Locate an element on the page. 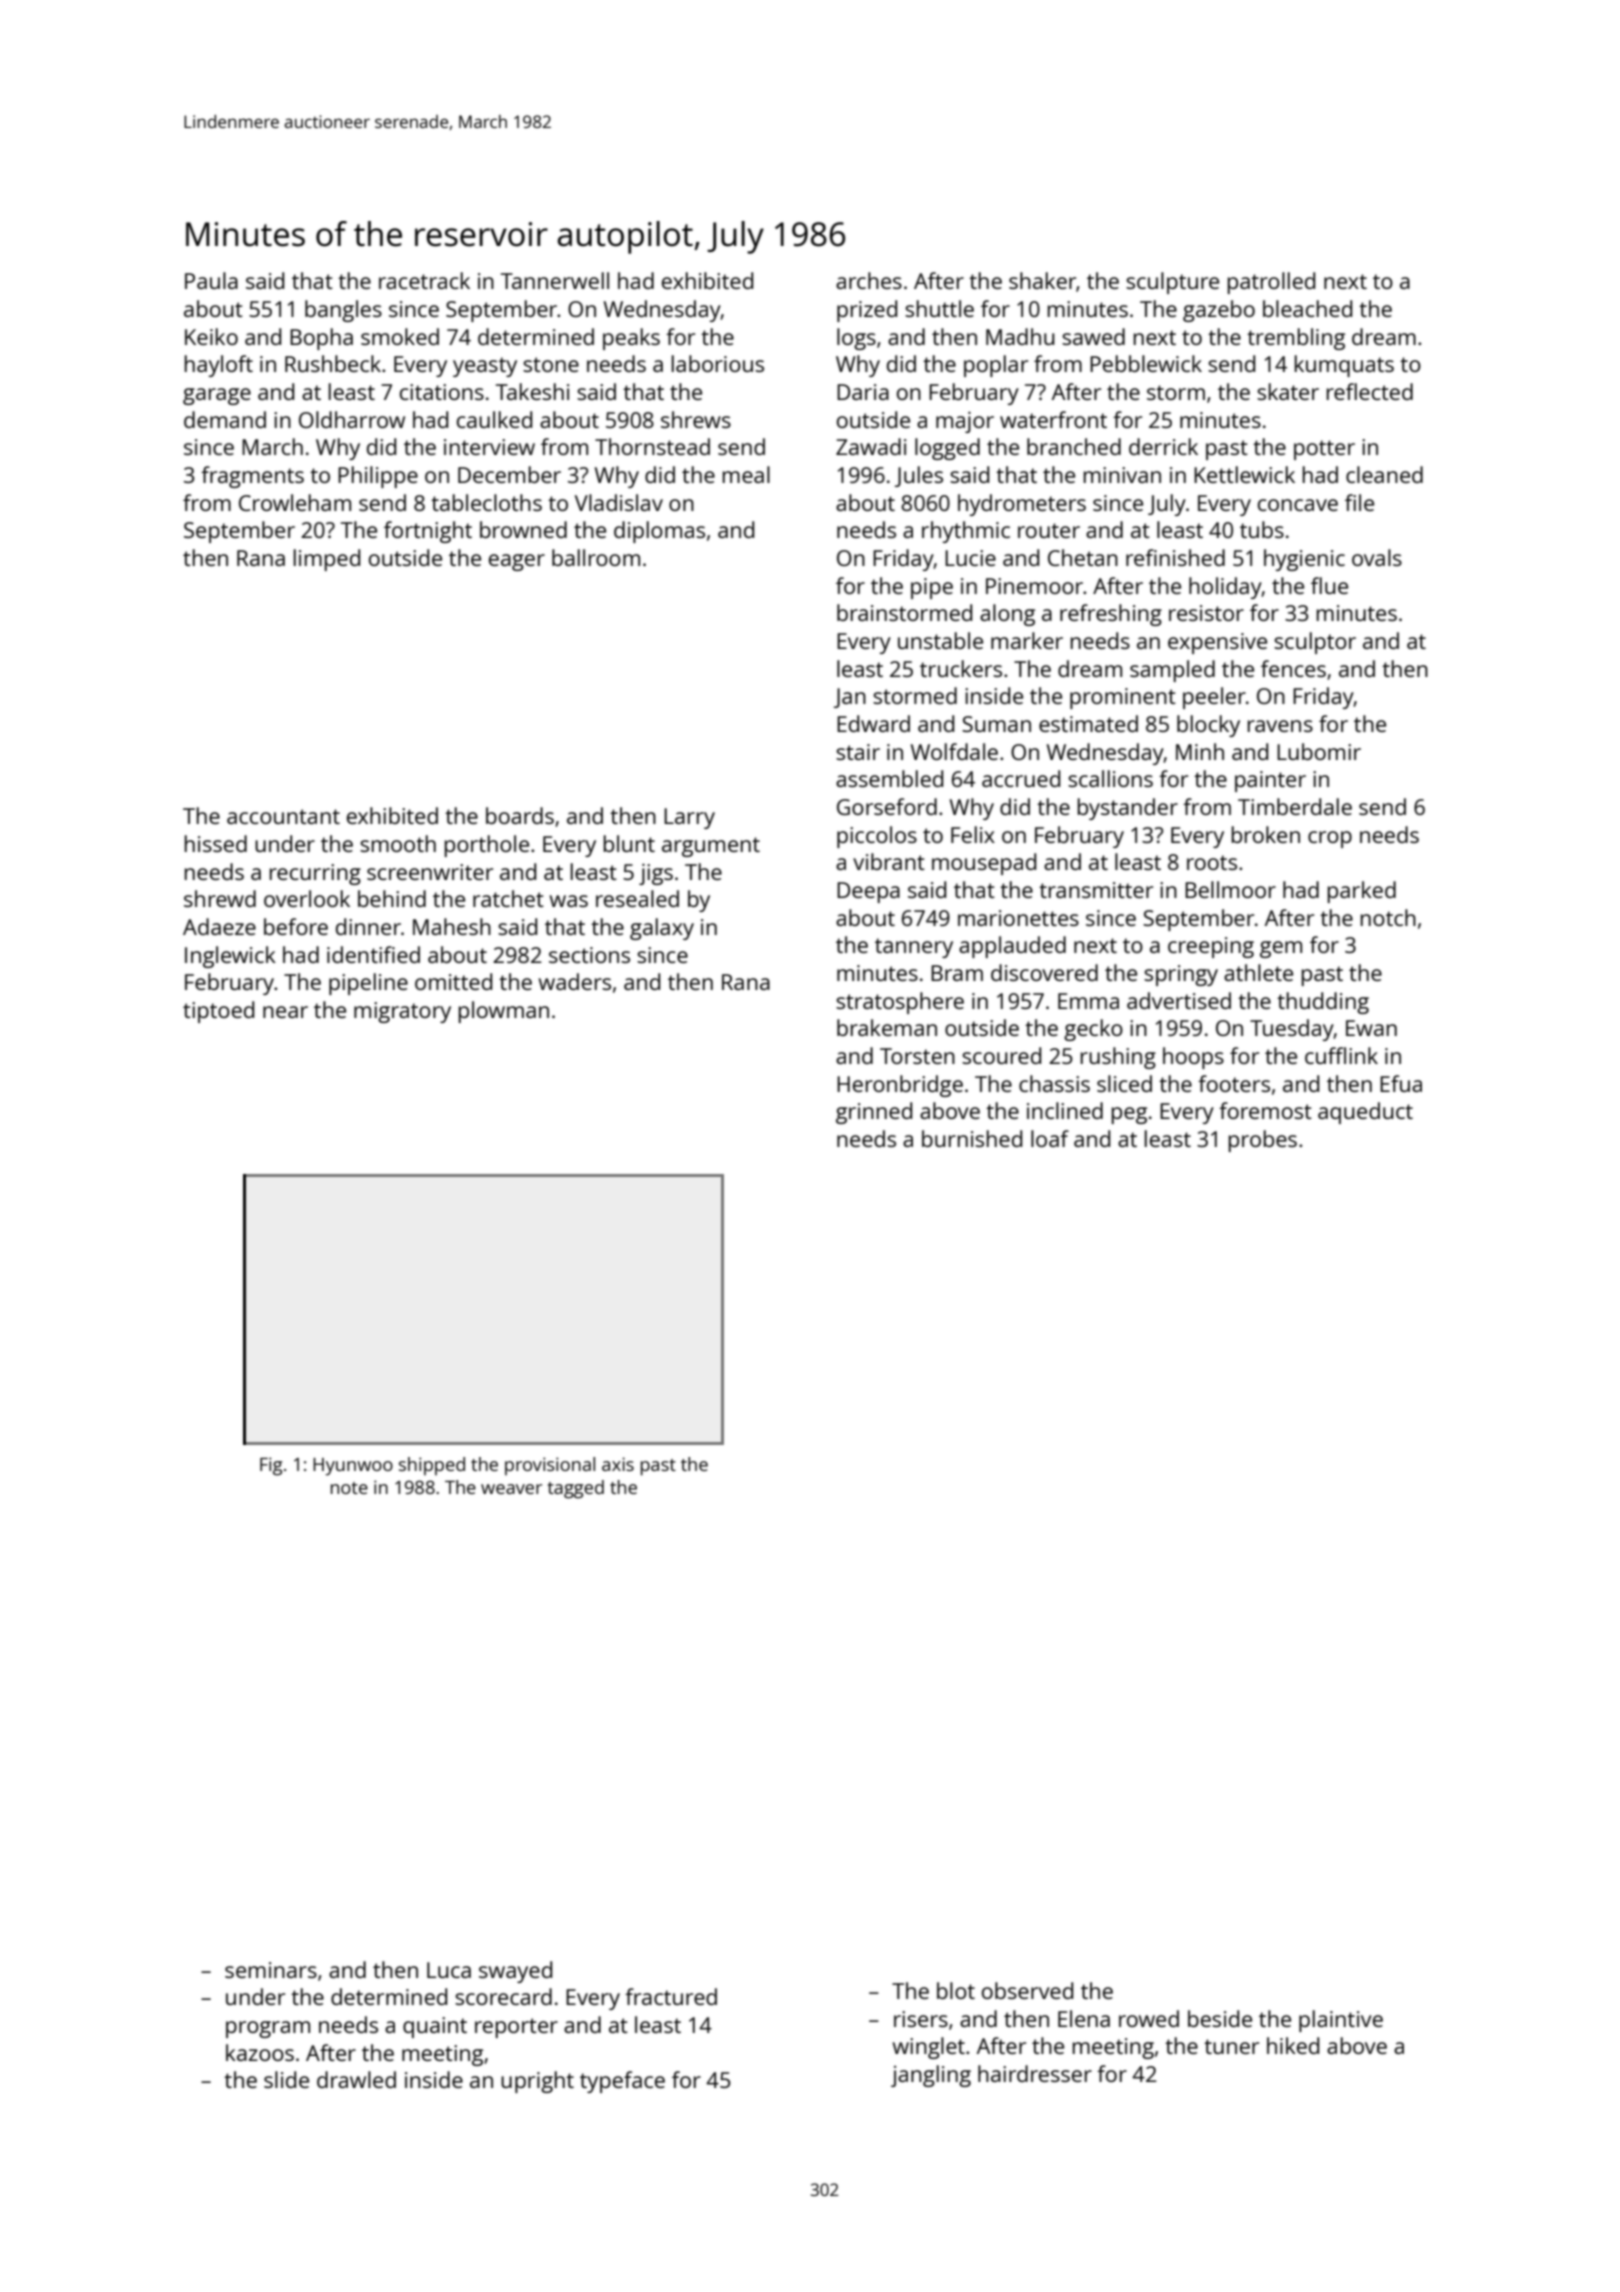 The image size is (1620, 2292). tannery is located at coordinates (914, 948).
